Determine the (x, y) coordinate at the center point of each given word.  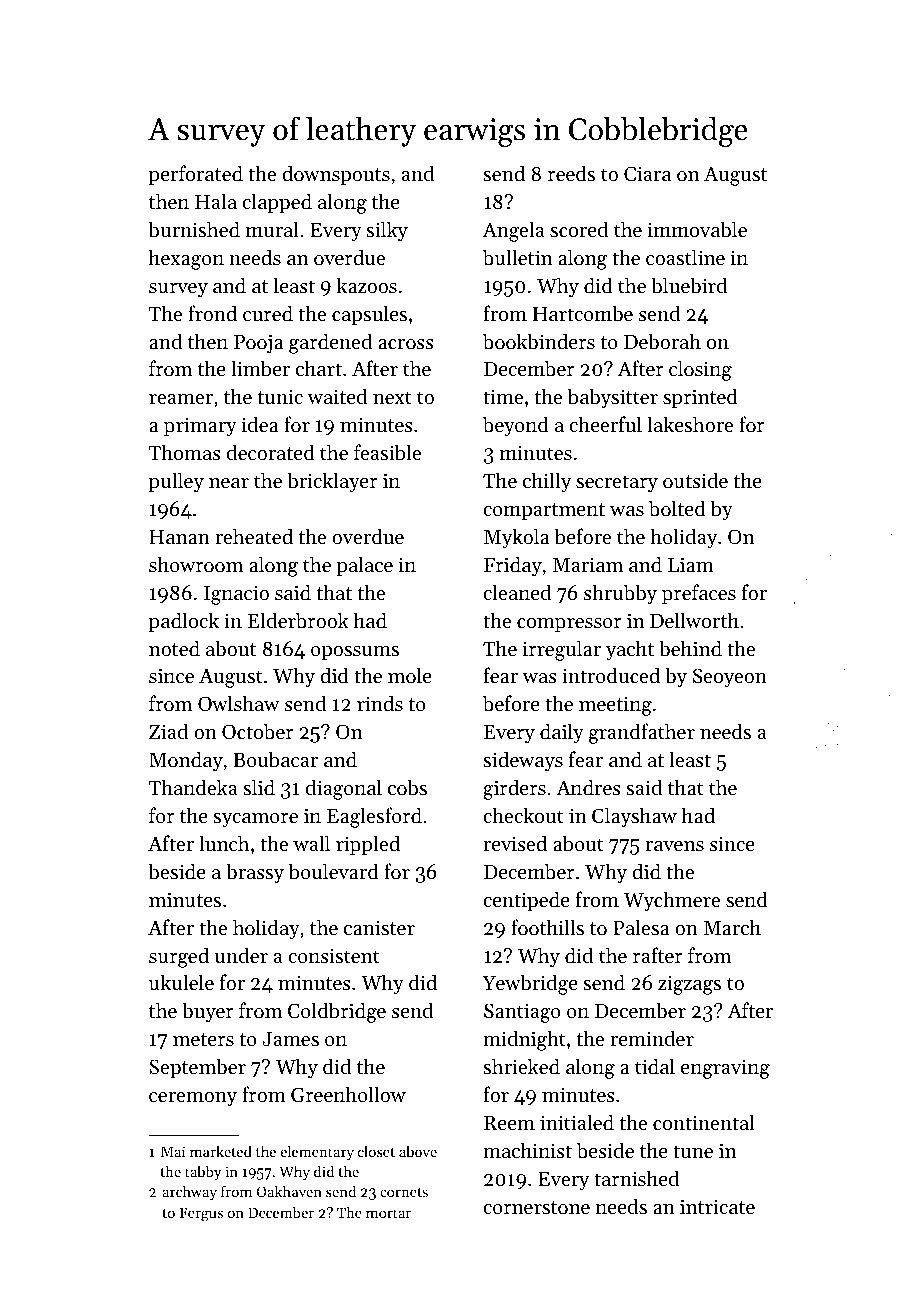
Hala (216, 201)
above (418, 1151)
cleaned (517, 592)
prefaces (699, 594)
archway (189, 1192)
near (229, 483)
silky (387, 231)
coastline (685, 257)
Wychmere (672, 901)
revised (515, 843)
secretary (617, 484)
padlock (183, 622)
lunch (224, 843)
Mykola (516, 538)
